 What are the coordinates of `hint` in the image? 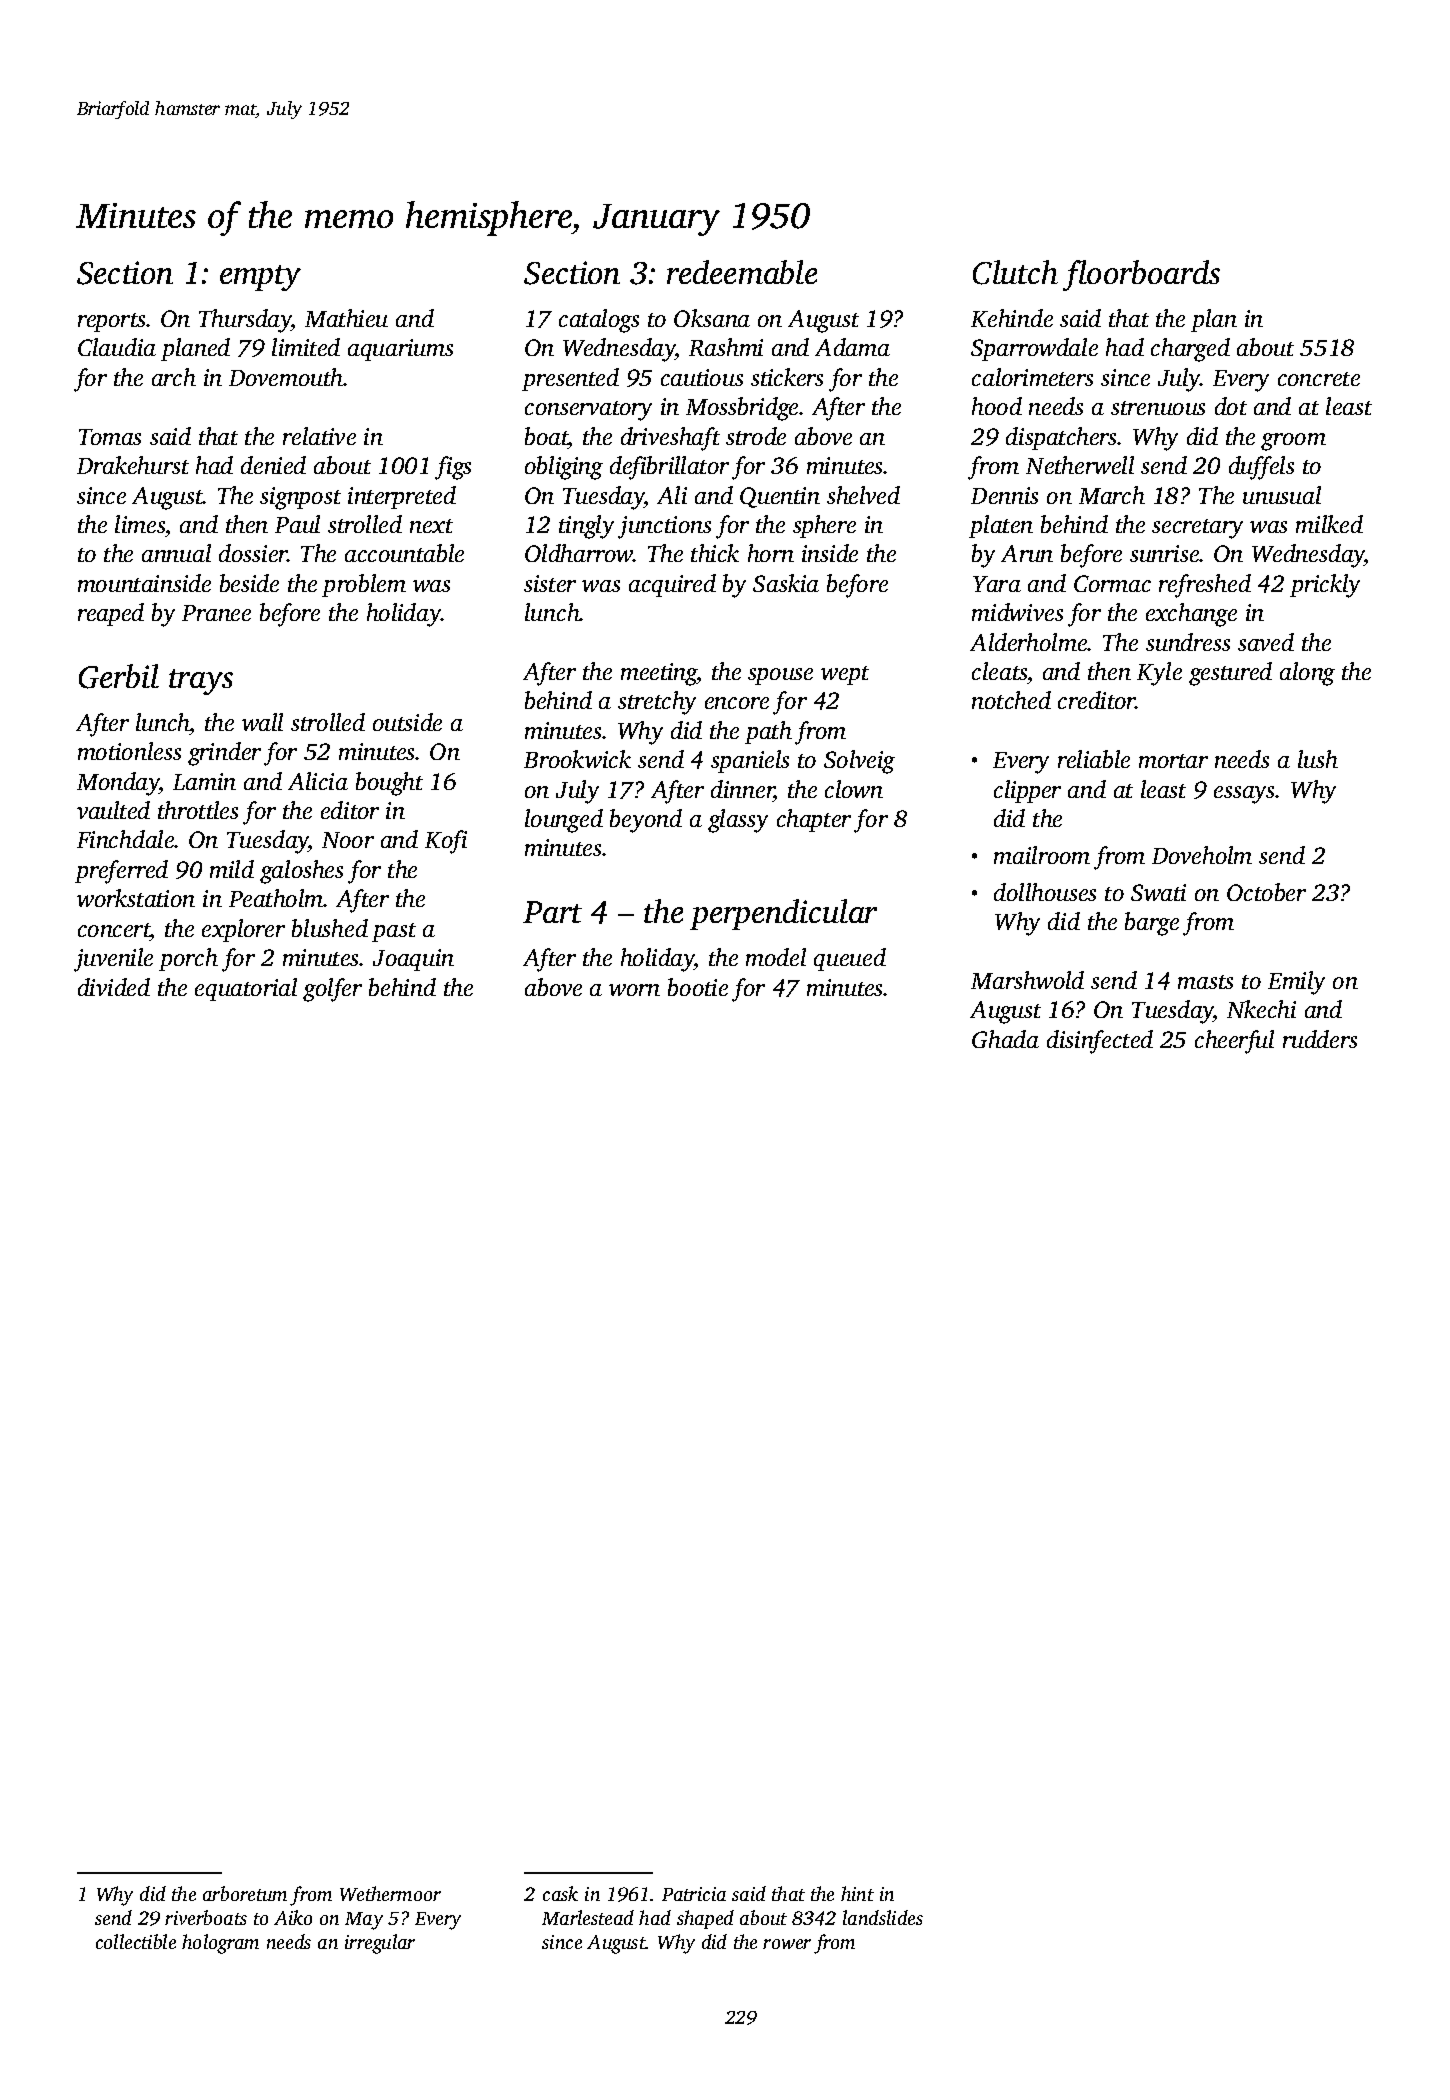 It's located at (857, 1893).
